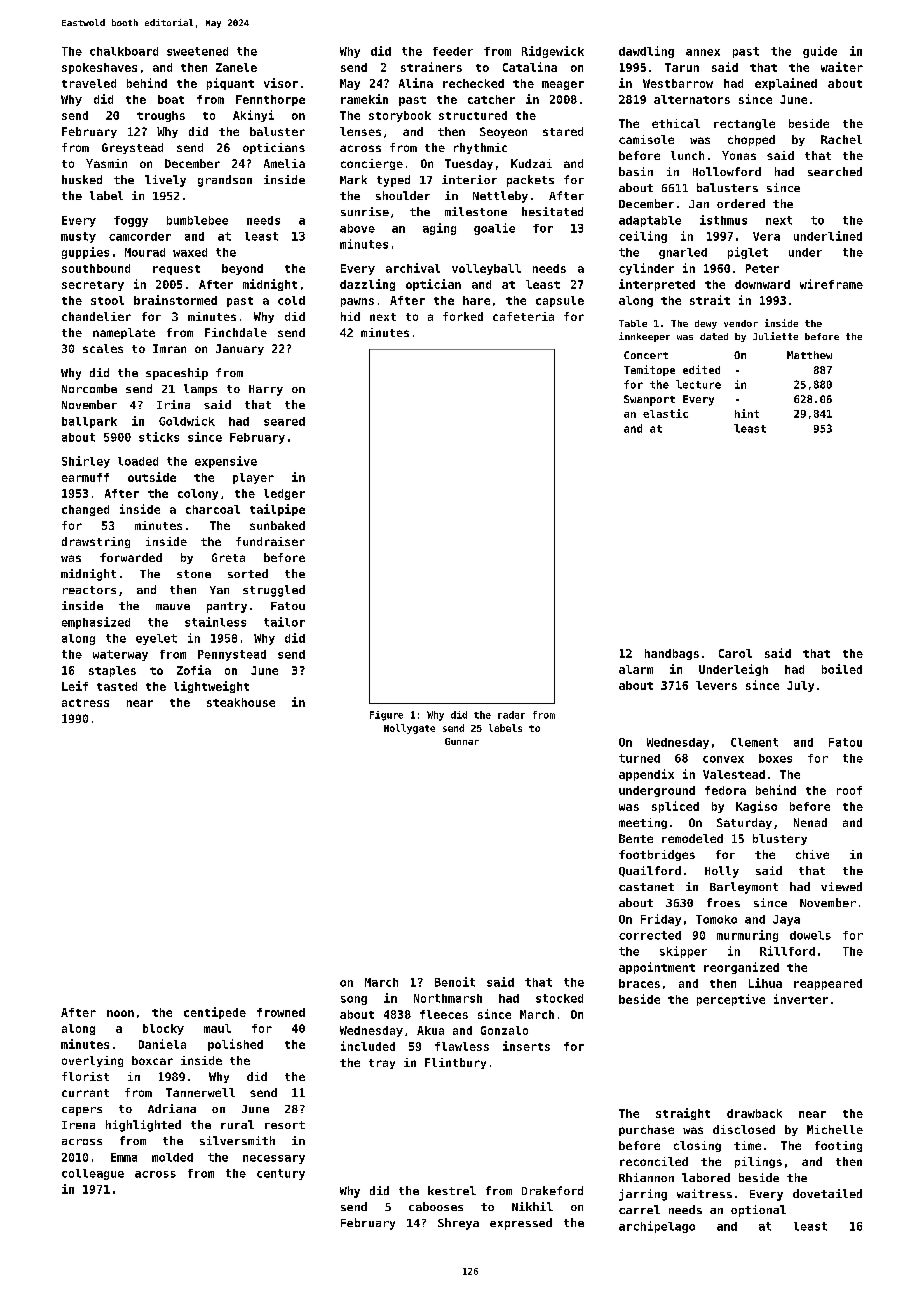  What do you see at coordinates (636, 838) in the screenshot?
I see `Bente` at bounding box center [636, 838].
